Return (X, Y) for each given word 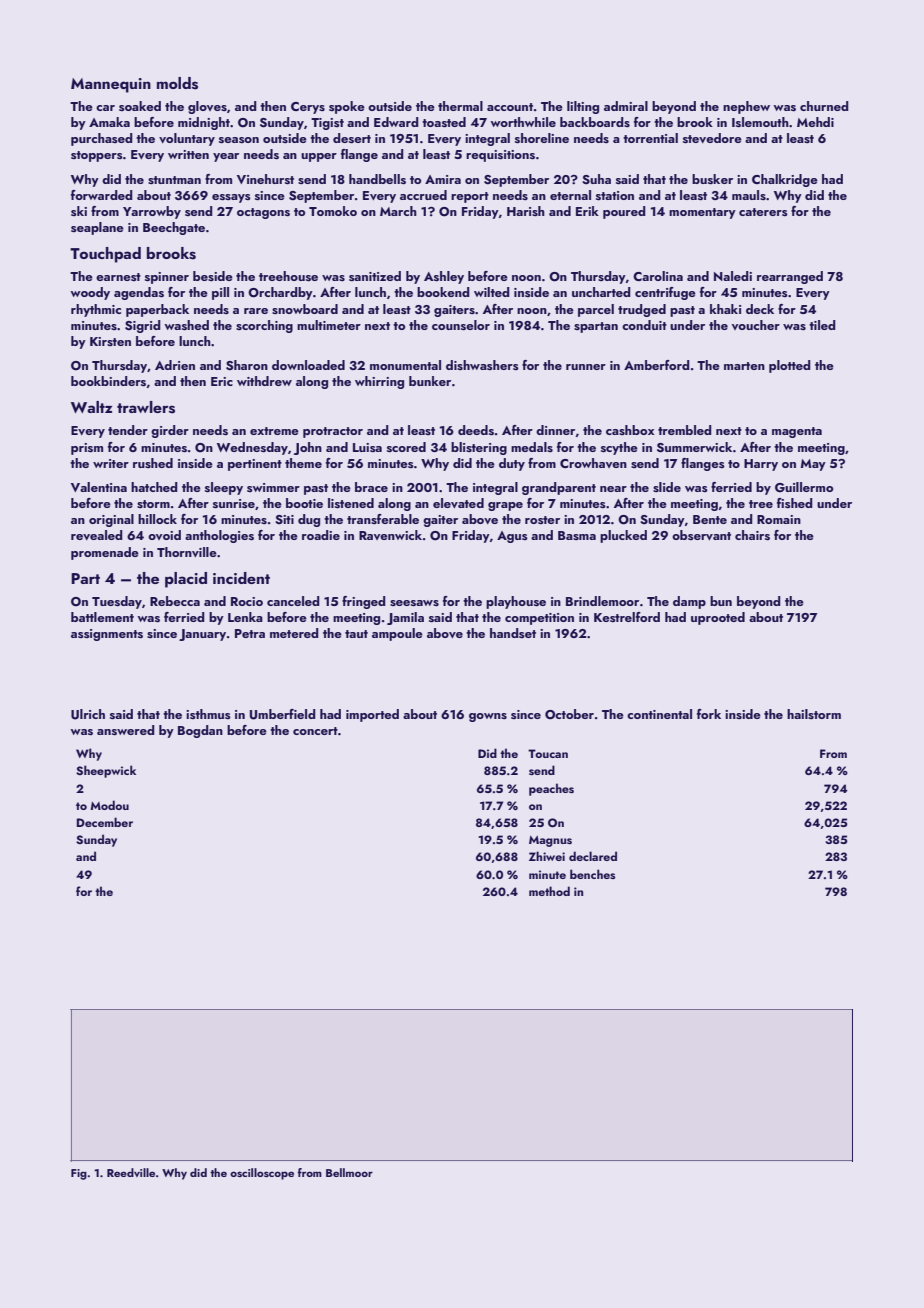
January (202, 635)
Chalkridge (785, 180)
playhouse (516, 602)
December (105, 822)
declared (593, 856)
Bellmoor (349, 1172)
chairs (752, 535)
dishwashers (482, 365)
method (549, 891)
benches (592, 874)
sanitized (375, 276)
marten (744, 366)
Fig (79, 1174)
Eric (222, 381)
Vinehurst (265, 179)
